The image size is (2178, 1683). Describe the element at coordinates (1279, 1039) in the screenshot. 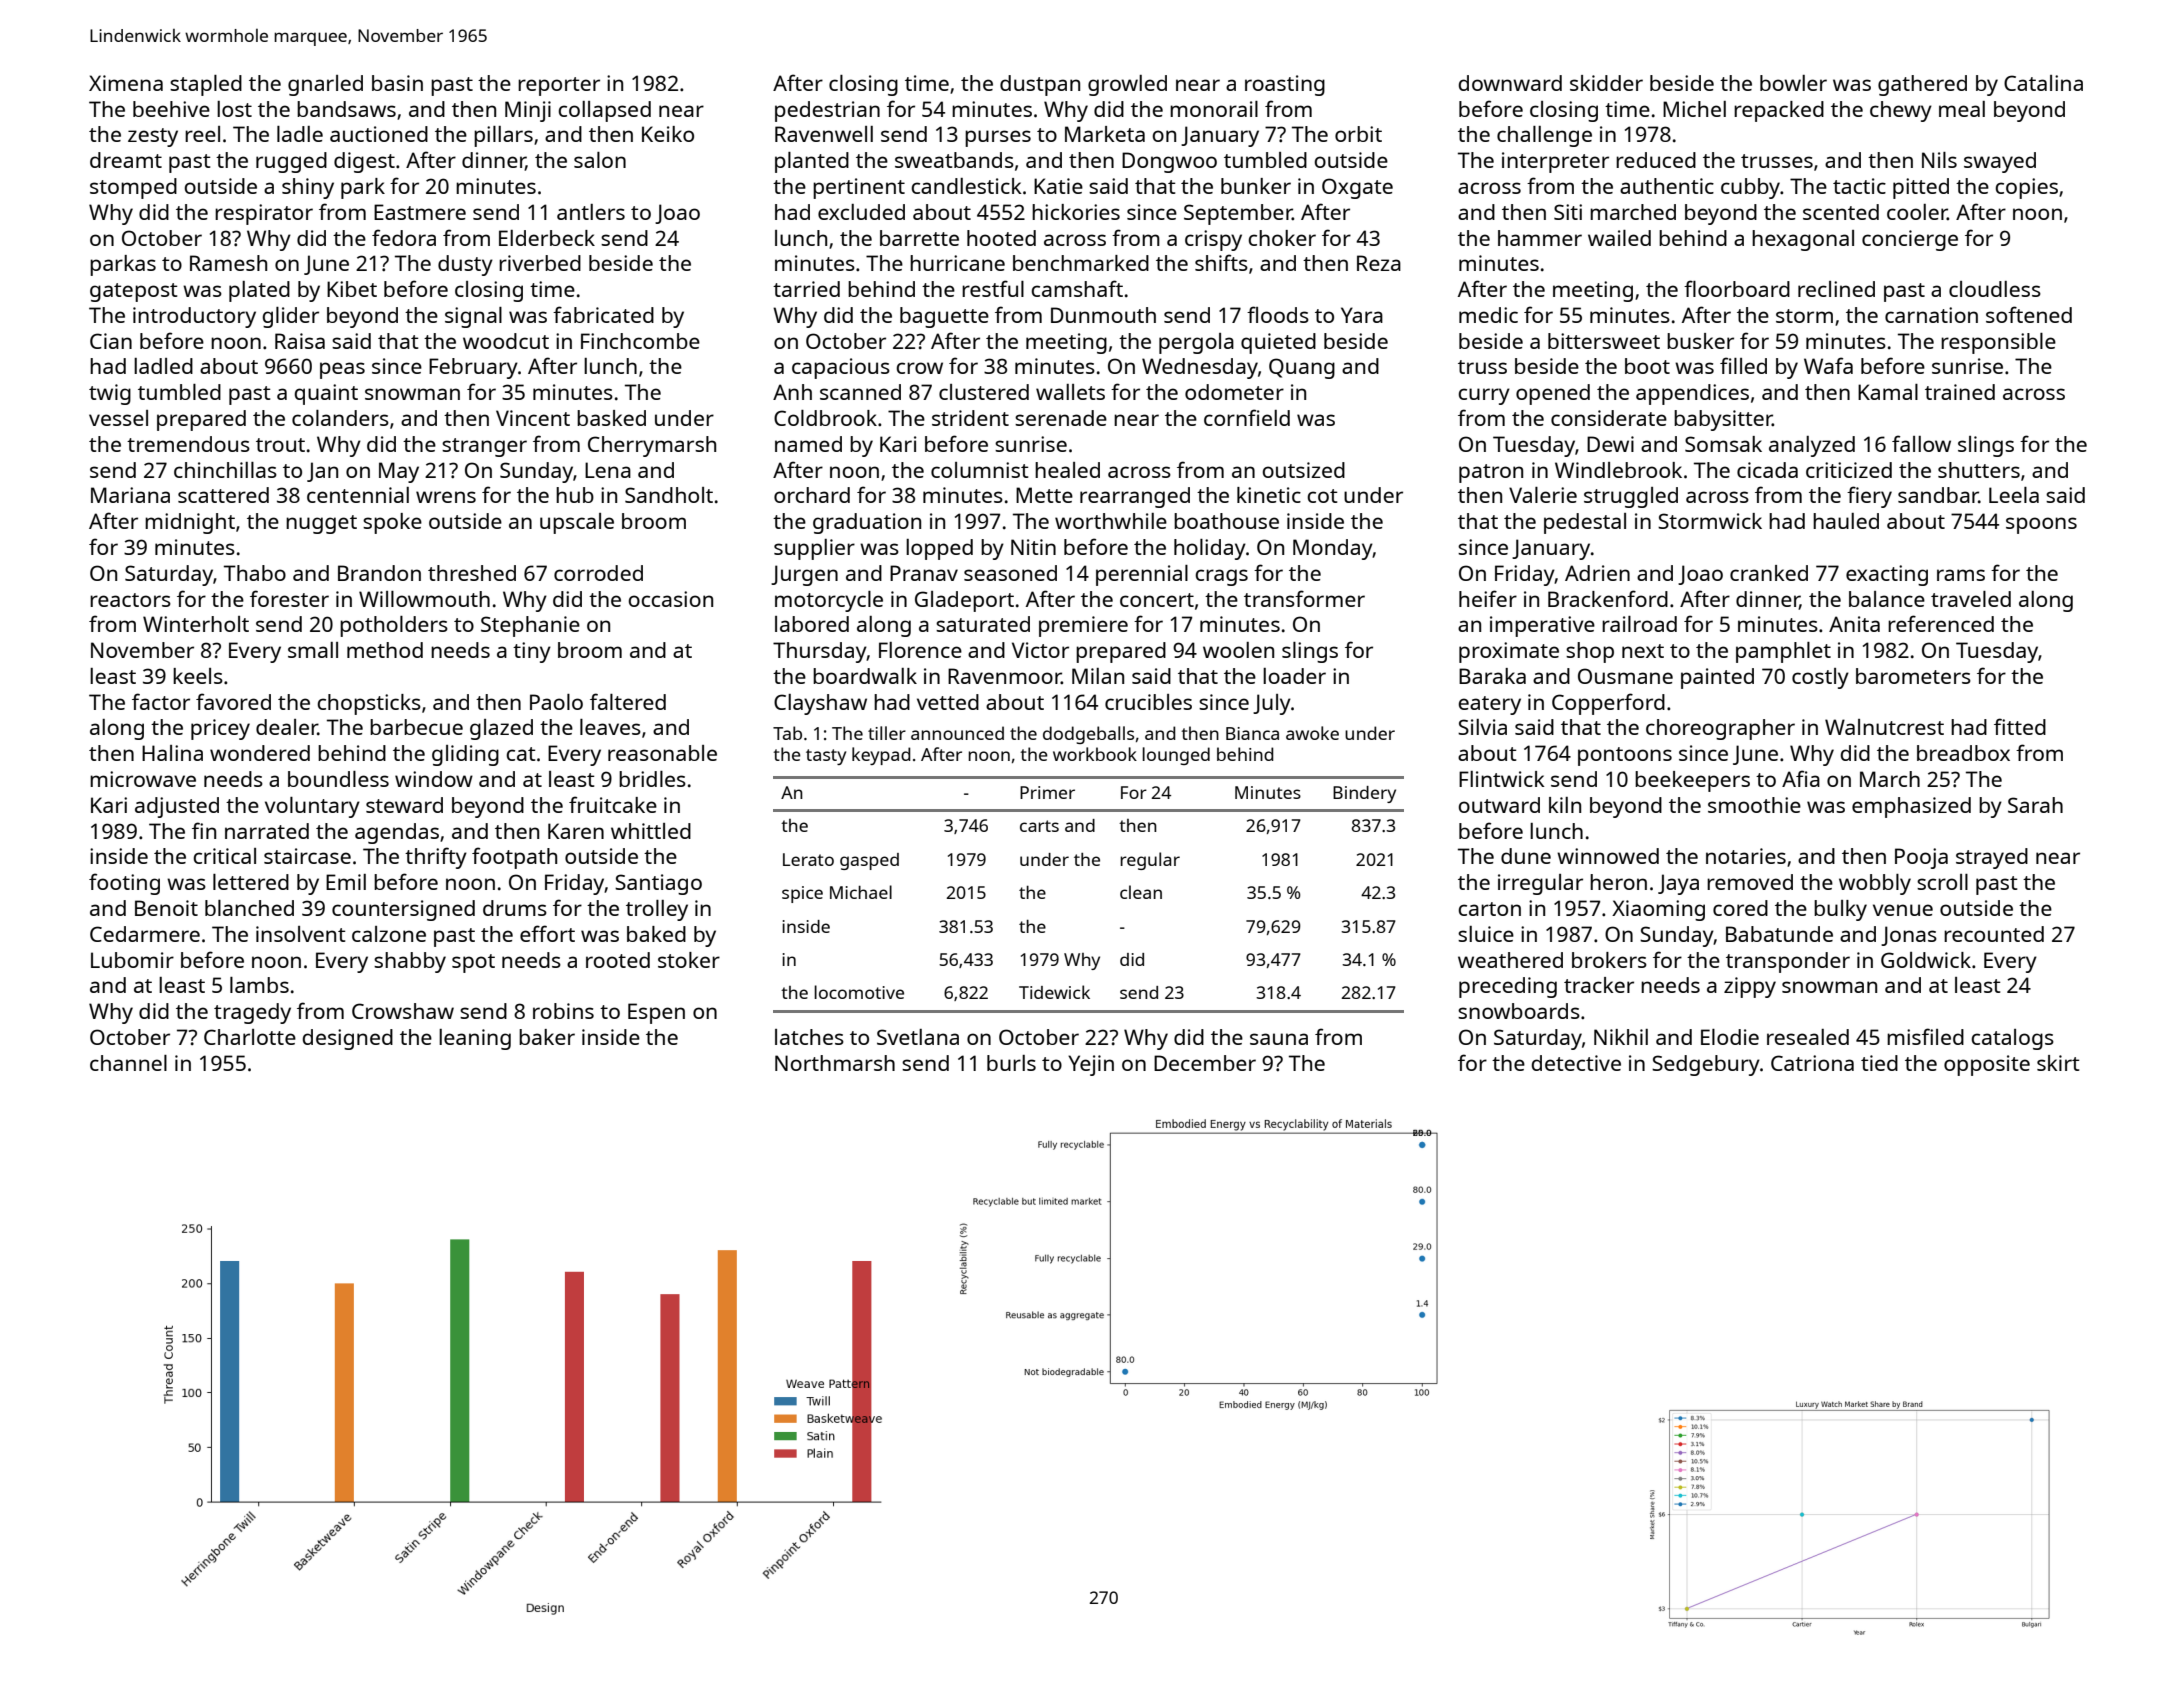

I see `sauna` at that location.
